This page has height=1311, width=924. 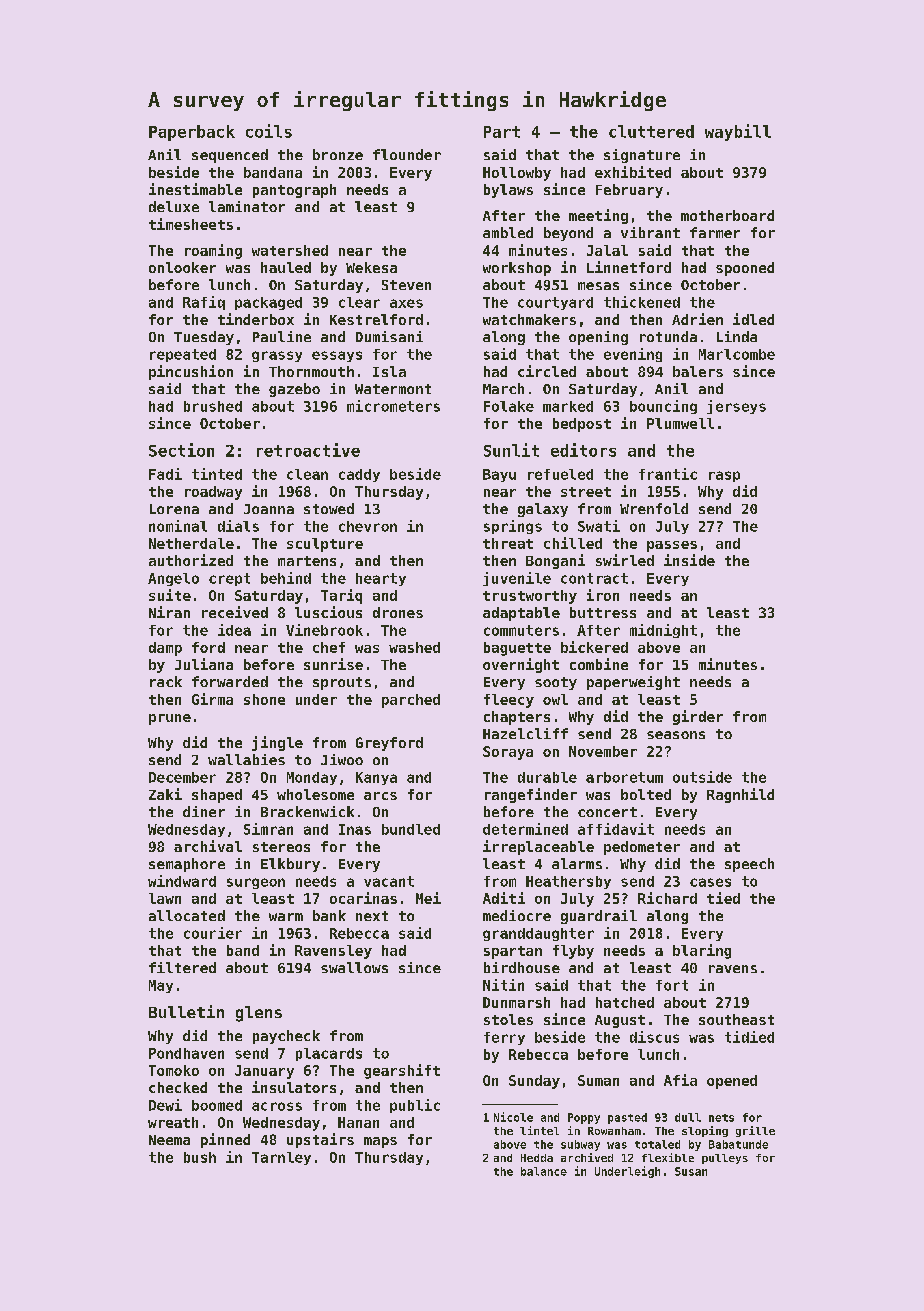 What do you see at coordinates (192, 133) in the page?
I see `Paperback` at bounding box center [192, 133].
